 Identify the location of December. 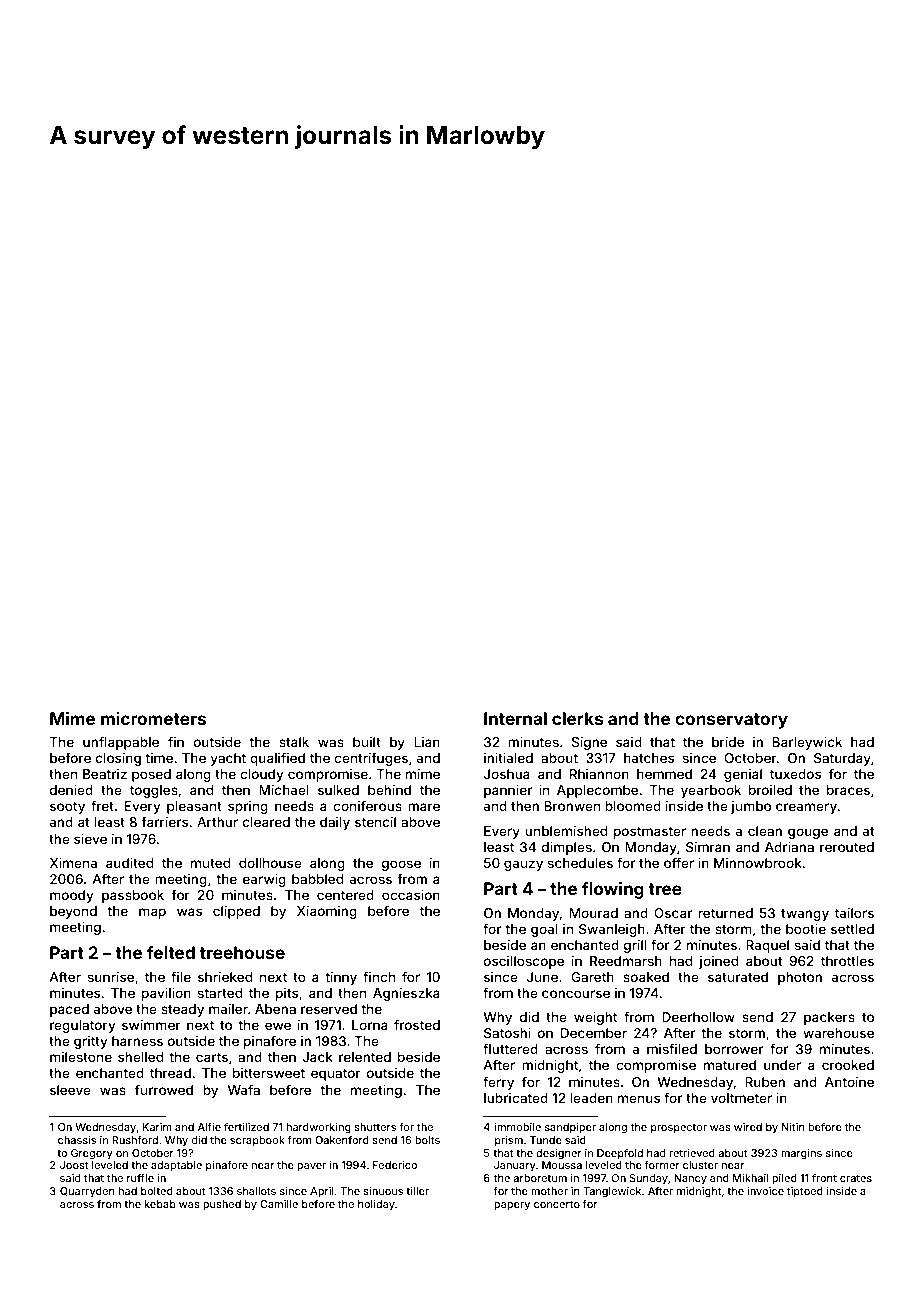
(594, 1033).
